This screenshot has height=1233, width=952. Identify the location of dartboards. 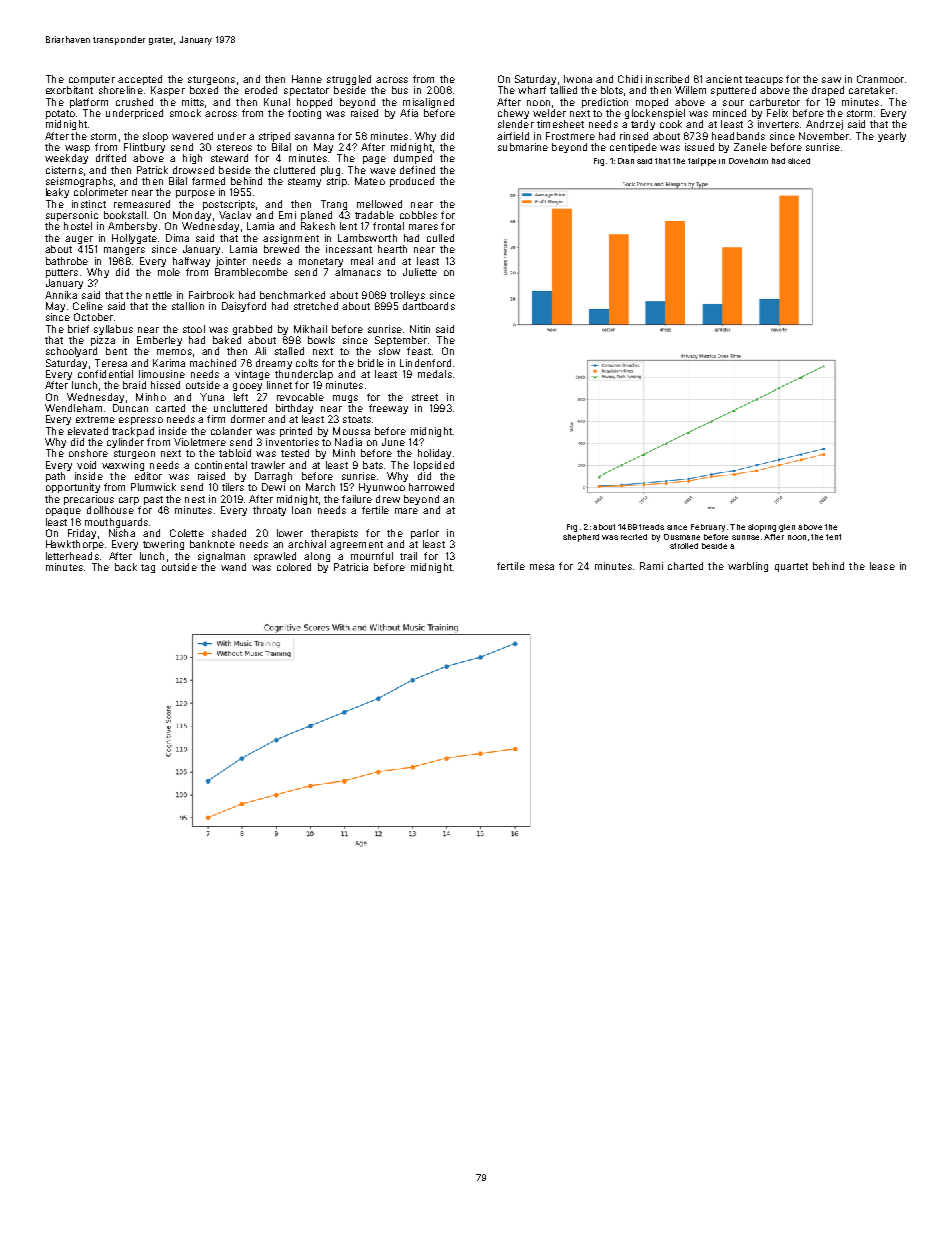
(429, 306).
